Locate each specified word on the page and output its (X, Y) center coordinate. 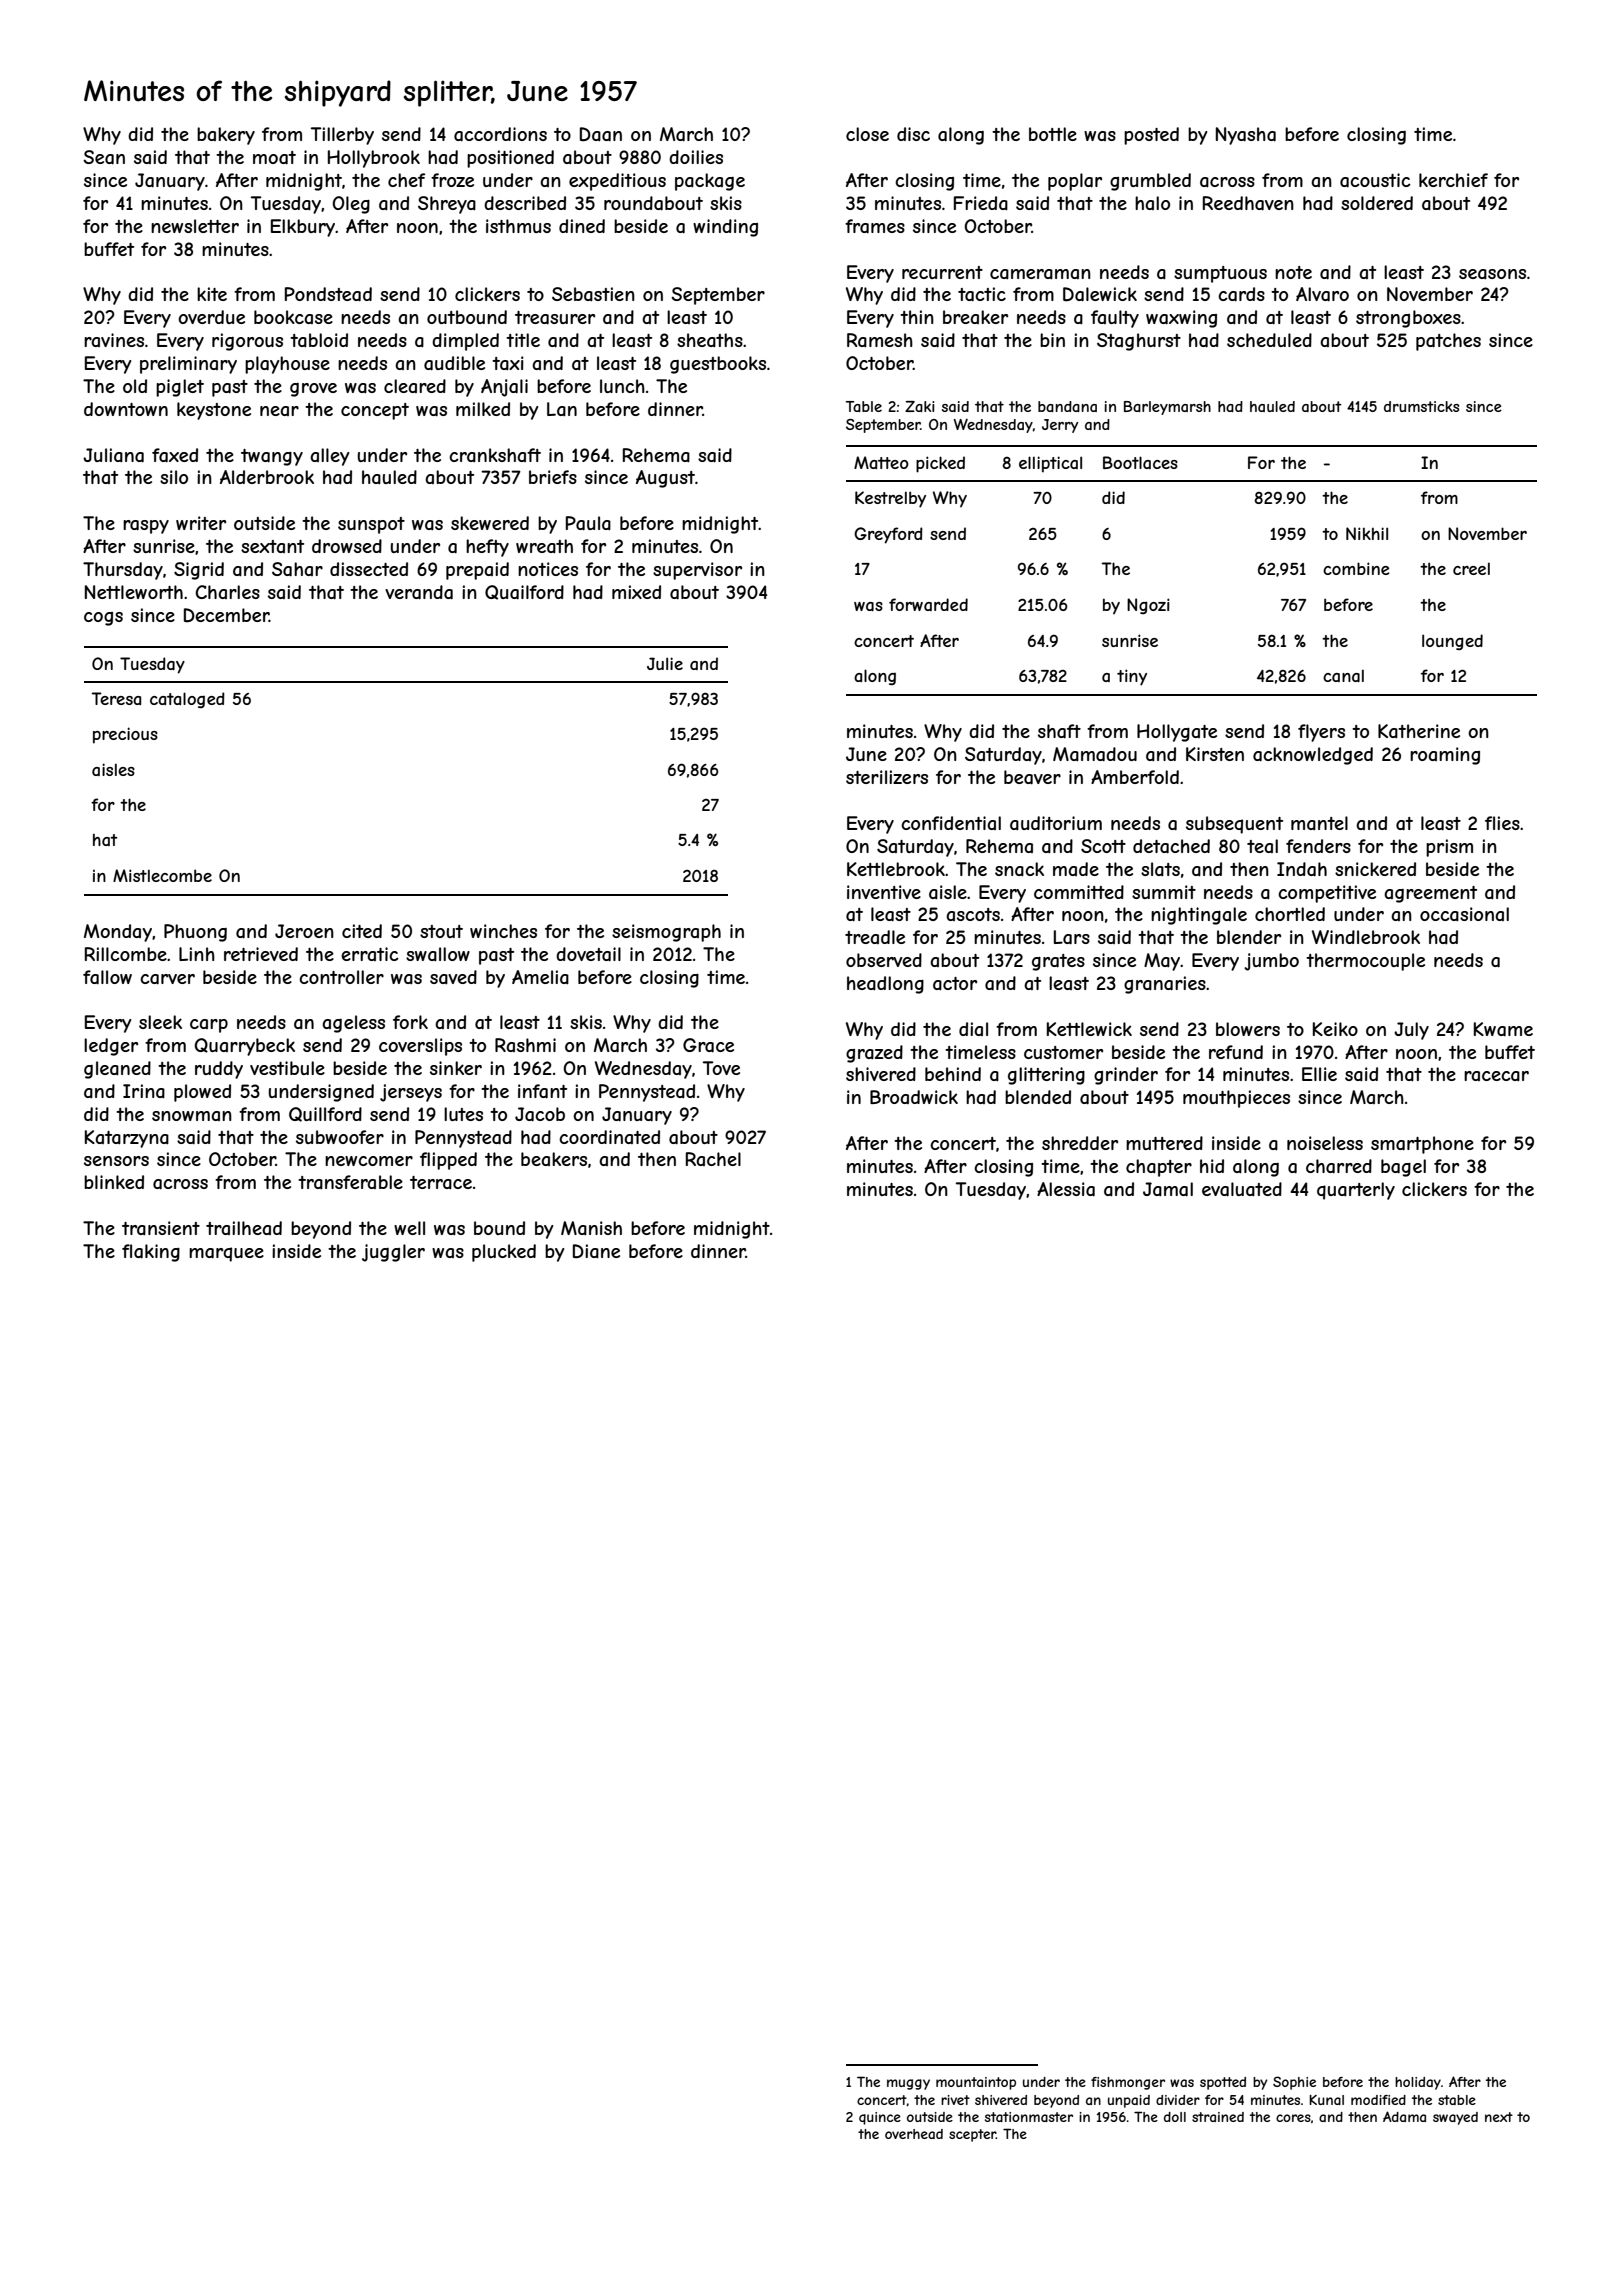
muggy (908, 2084)
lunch (622, 386)
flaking (151, 1253)
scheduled (1269, 340)
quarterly (1356, 1191)
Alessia (1066, 1189)
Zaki (920, 406)
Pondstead (328, 294)
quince (880, 2118)
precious (125, 735)
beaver (1032, 777)
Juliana (113, 455)
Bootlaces (1140, 462)
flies (1502, 823)
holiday (1418, 2083)
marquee (226, 1254)
